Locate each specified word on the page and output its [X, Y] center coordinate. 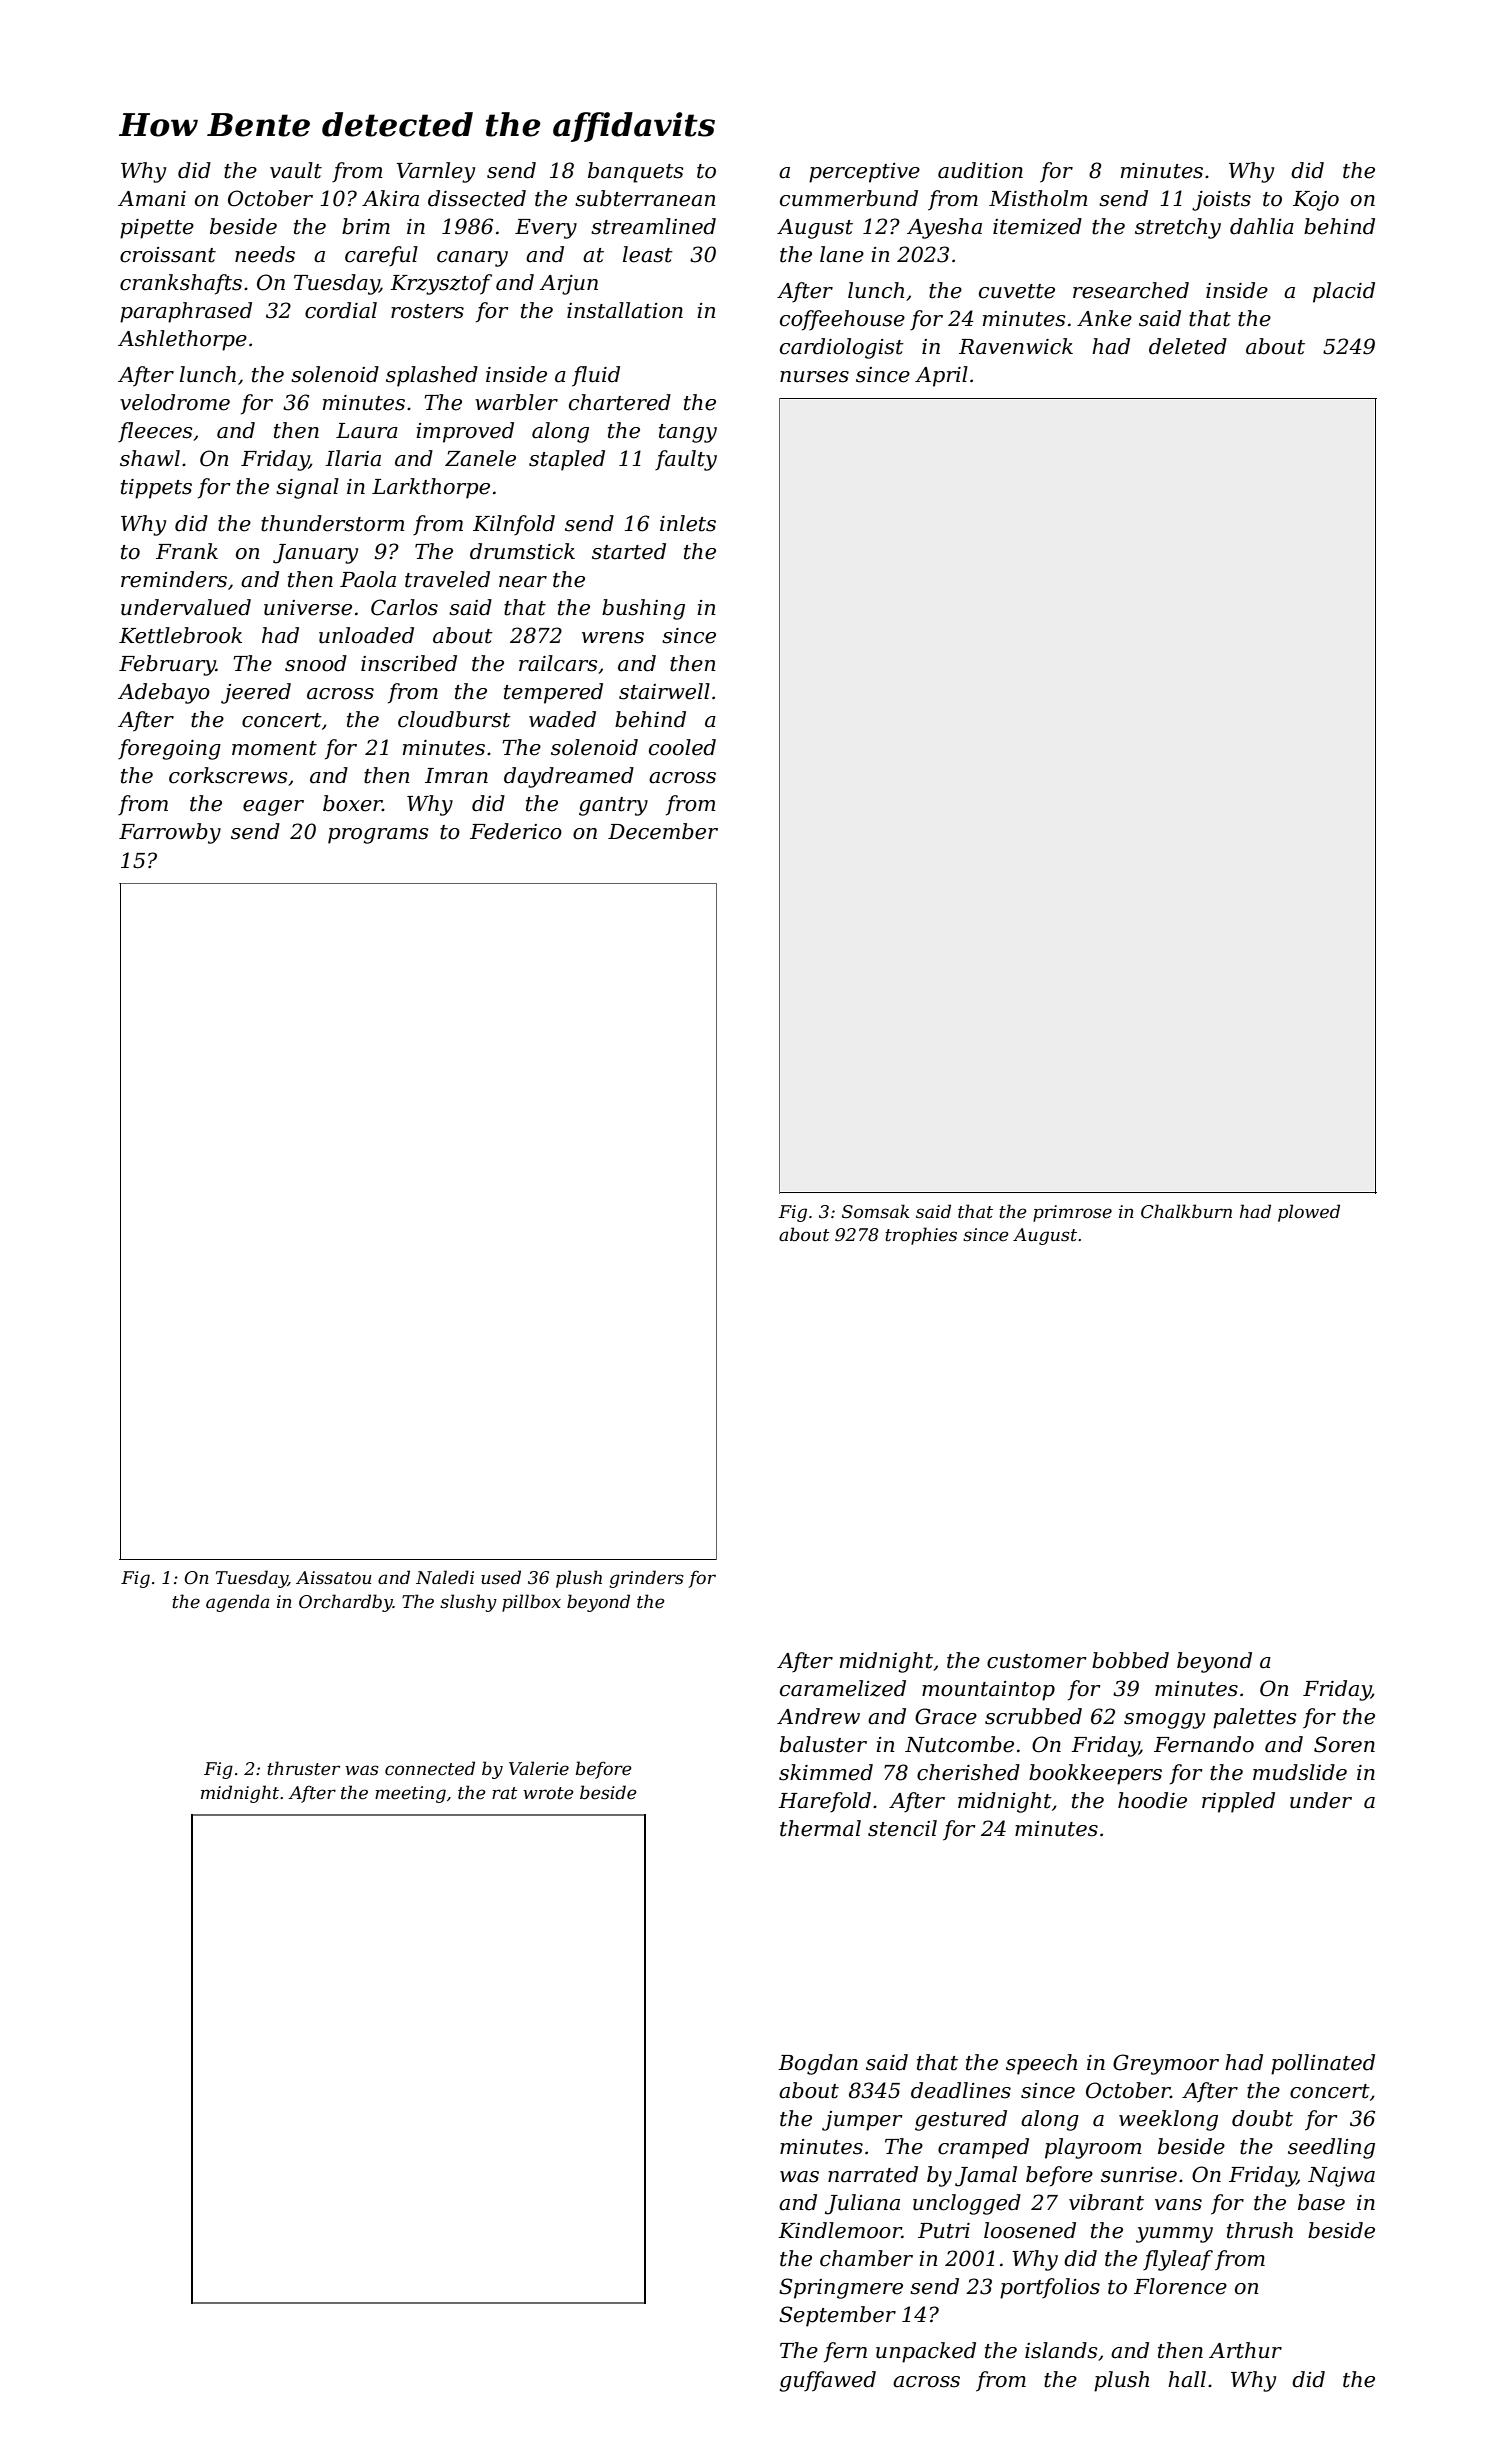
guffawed [827, 2381]
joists [1221, 201]
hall [1187, 2379]
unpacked [926, 2352]
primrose [1072, 1213]
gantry [613, 806]
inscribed [409, 663]
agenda [237, 1603]
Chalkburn [1186, 1211]
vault [296, 170]
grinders [646, 1579]
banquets [636, 172]
